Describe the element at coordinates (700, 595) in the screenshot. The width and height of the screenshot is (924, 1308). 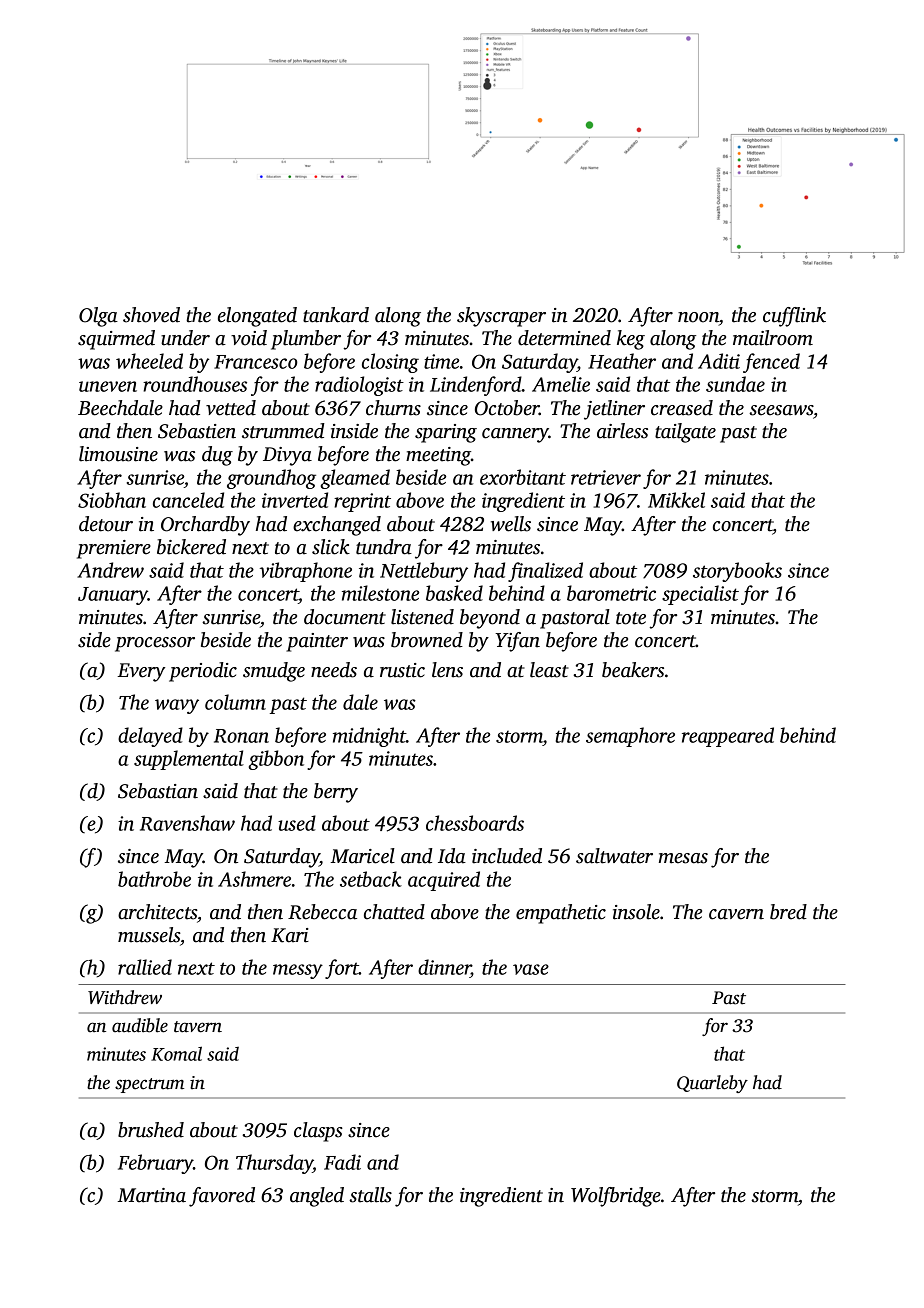
I see `specialist` at that location.
